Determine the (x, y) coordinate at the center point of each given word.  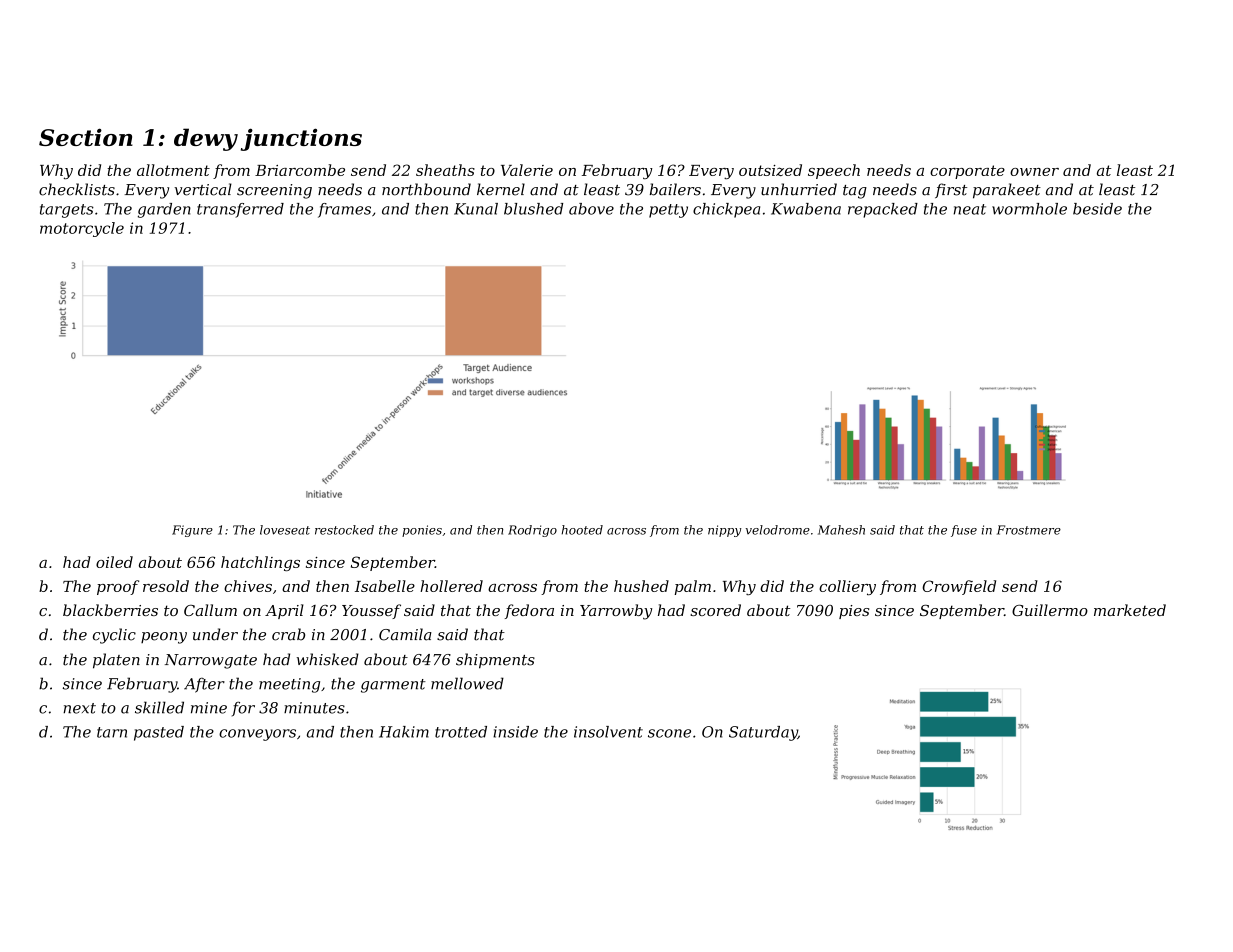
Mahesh (841, 530)
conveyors (257, 735)
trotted (461, 732)
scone (669, 733)
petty (668, 211)
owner (1034, 172)
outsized (770, 170)
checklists (77, 189)
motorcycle (82, 229)
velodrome (778, 530)
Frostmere (1029, 530)
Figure (192, 531)
